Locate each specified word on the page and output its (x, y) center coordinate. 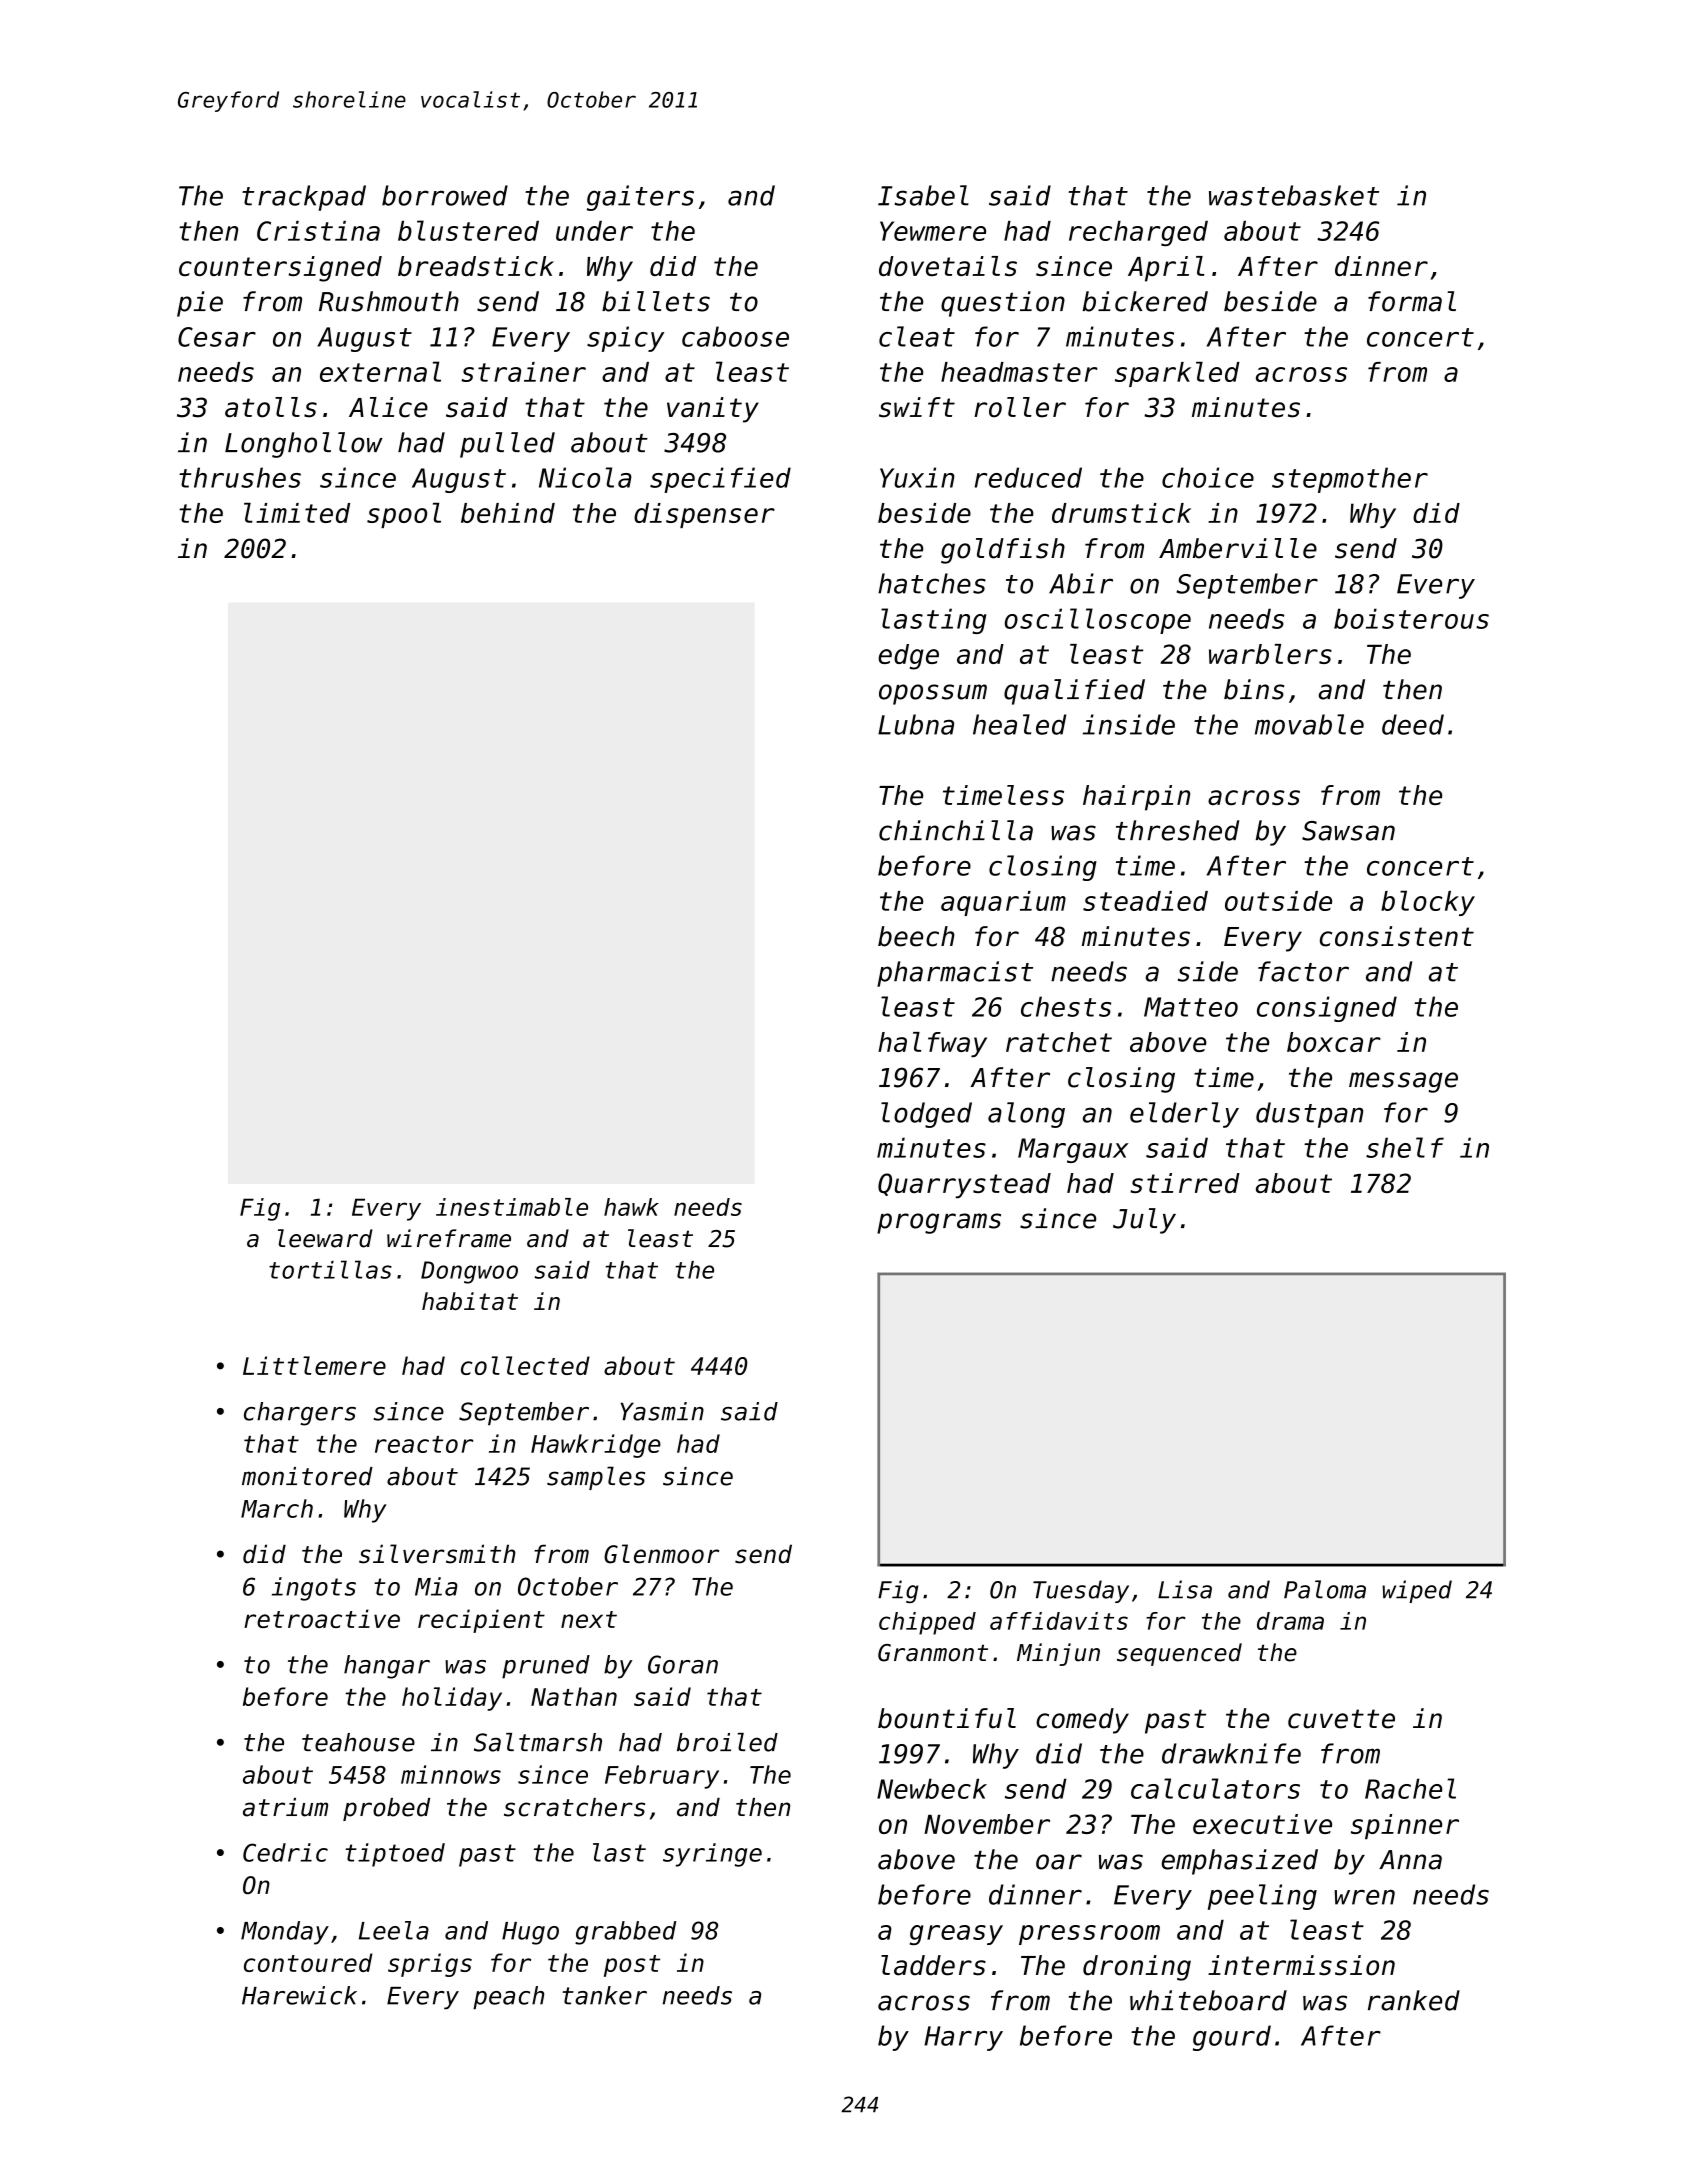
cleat (917, 336)
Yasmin (662, 1411)
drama (1290, 1621)
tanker (604, 1995)
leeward (325, 1238)
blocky (1428, 903)
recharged (1138, 233)
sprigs (430, 1965)
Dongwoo (469, 1272)
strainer (523, 372)
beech (916, 936)
